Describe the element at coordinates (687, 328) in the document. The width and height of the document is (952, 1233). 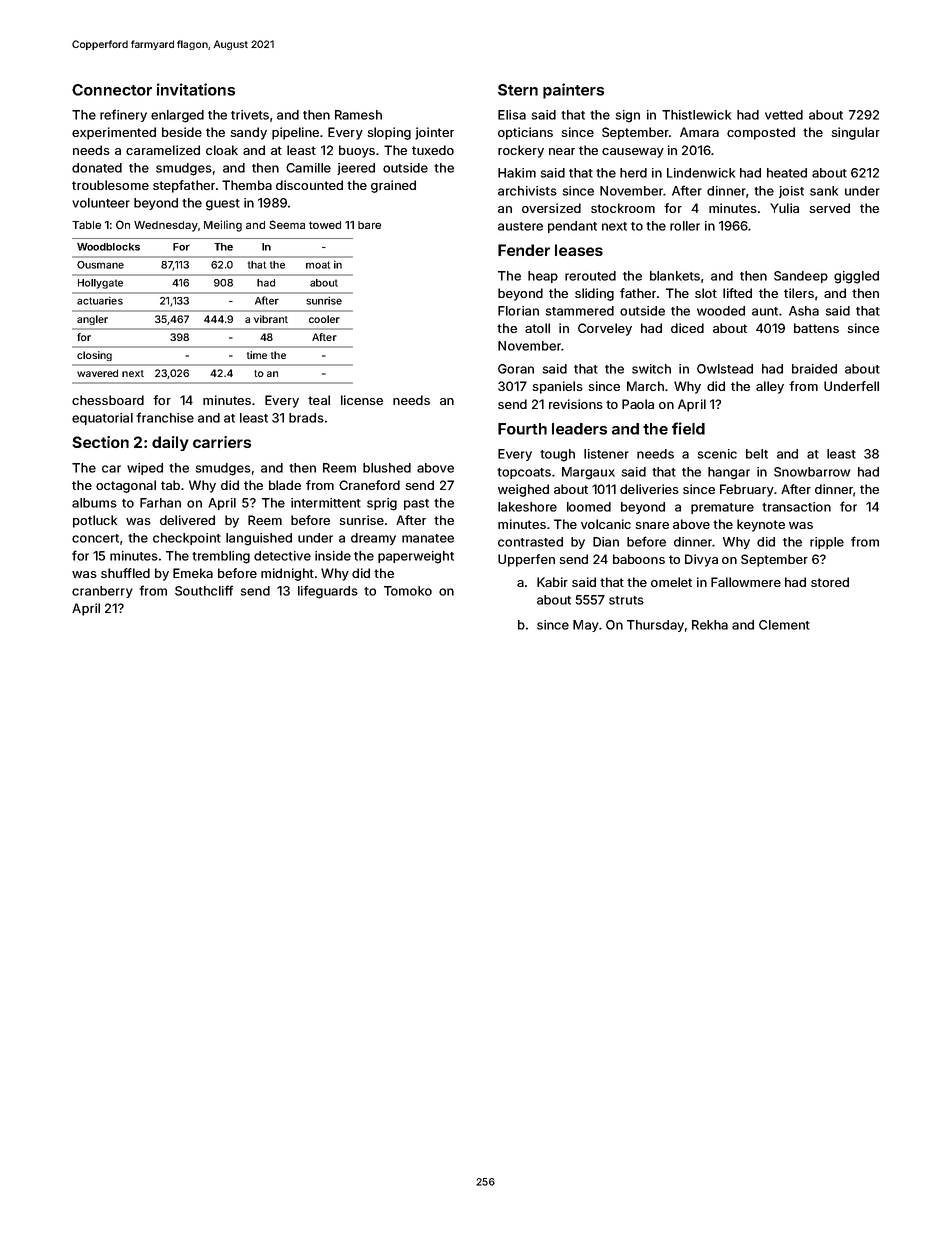
I see `diced` at that location.
